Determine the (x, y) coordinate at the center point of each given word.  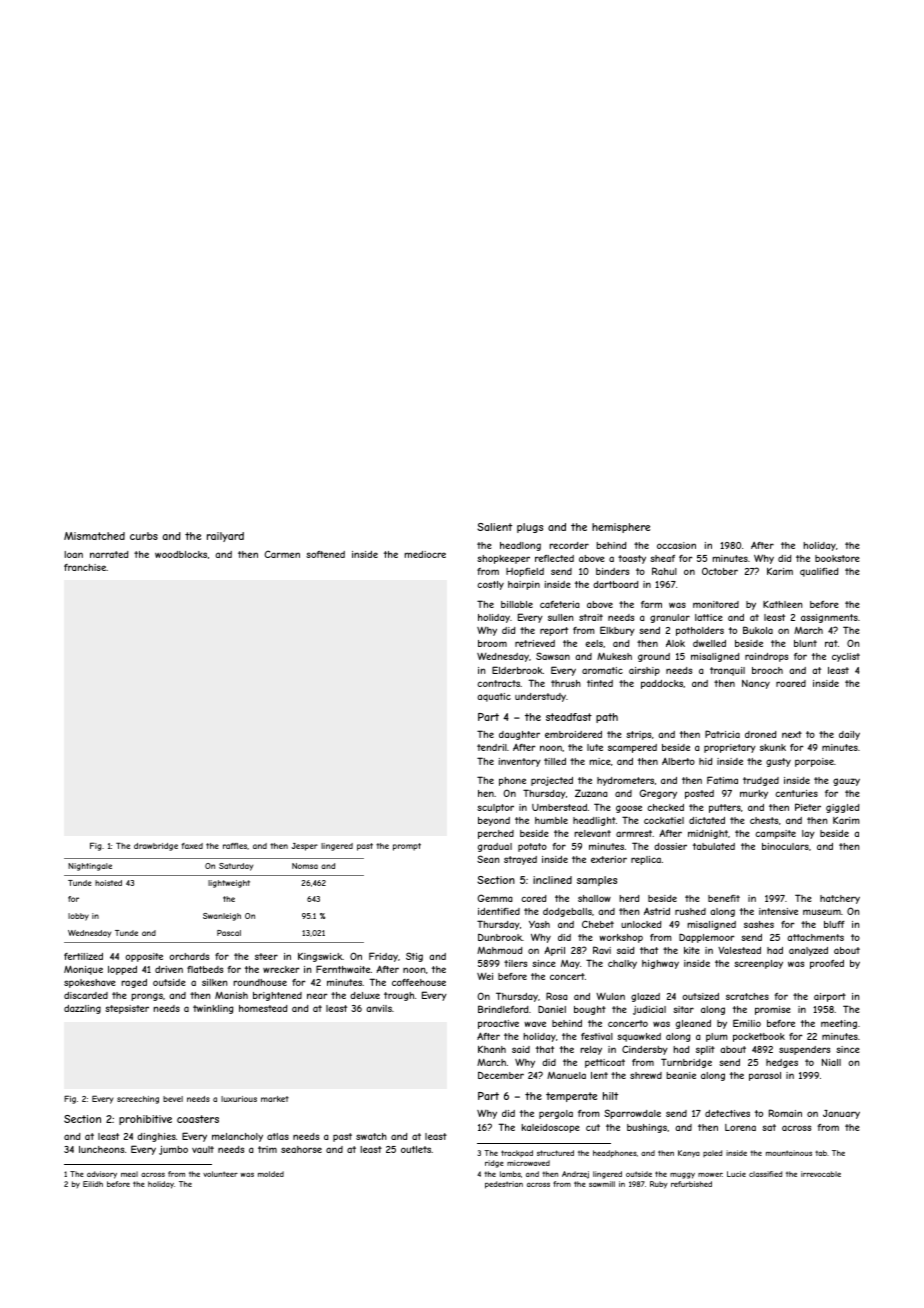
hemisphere (621, 528)
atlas (278, 1136)
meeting (839, 1024)
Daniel (552, 1009)
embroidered (573, 734)
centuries (796, 793)
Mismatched (94, 536)
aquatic (494, 697)
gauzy (846, 782)
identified (499, 911)
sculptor (495, 808)
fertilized (83, 956)
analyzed (808, 951)
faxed (192, 846)
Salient (494, 527)
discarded (86, 995)
